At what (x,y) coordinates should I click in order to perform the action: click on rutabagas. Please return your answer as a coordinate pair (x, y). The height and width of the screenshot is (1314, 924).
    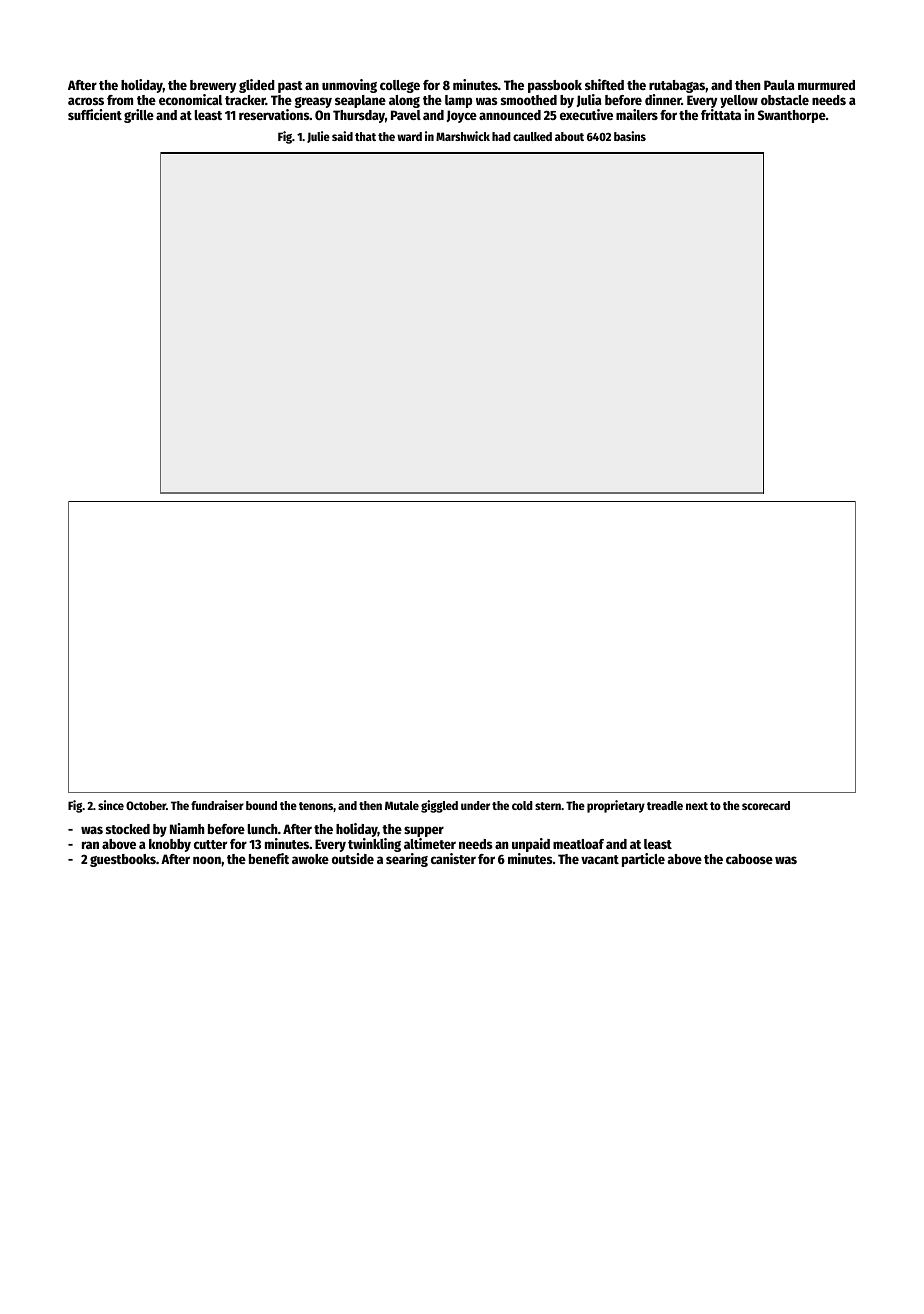
    Looking at the image, I should click on (677, 86).
